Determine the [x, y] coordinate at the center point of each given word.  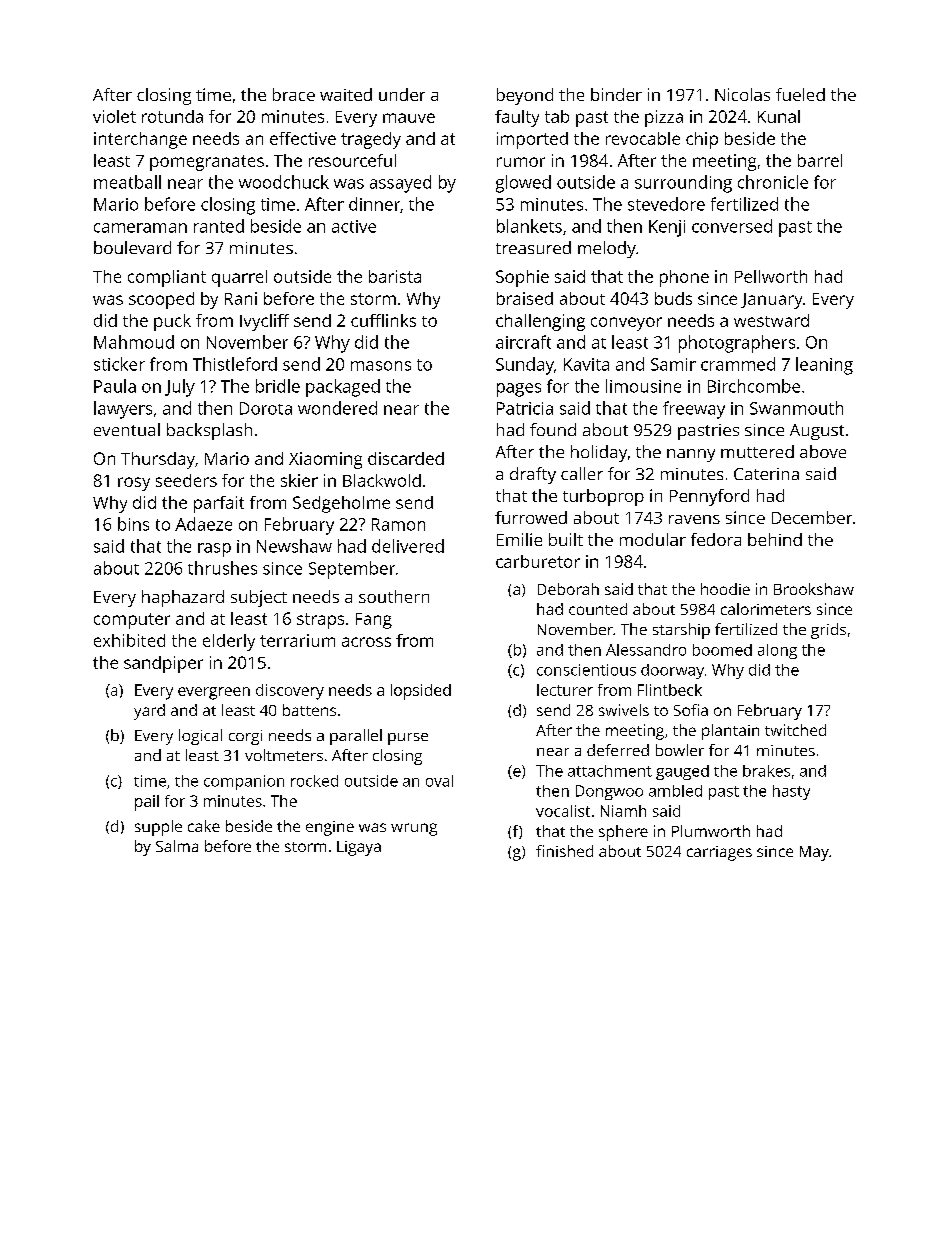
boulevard [132, 247]
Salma [177, 846]
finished [564, 851]
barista [395, 276]
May [814, 853]
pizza [664, 118]
